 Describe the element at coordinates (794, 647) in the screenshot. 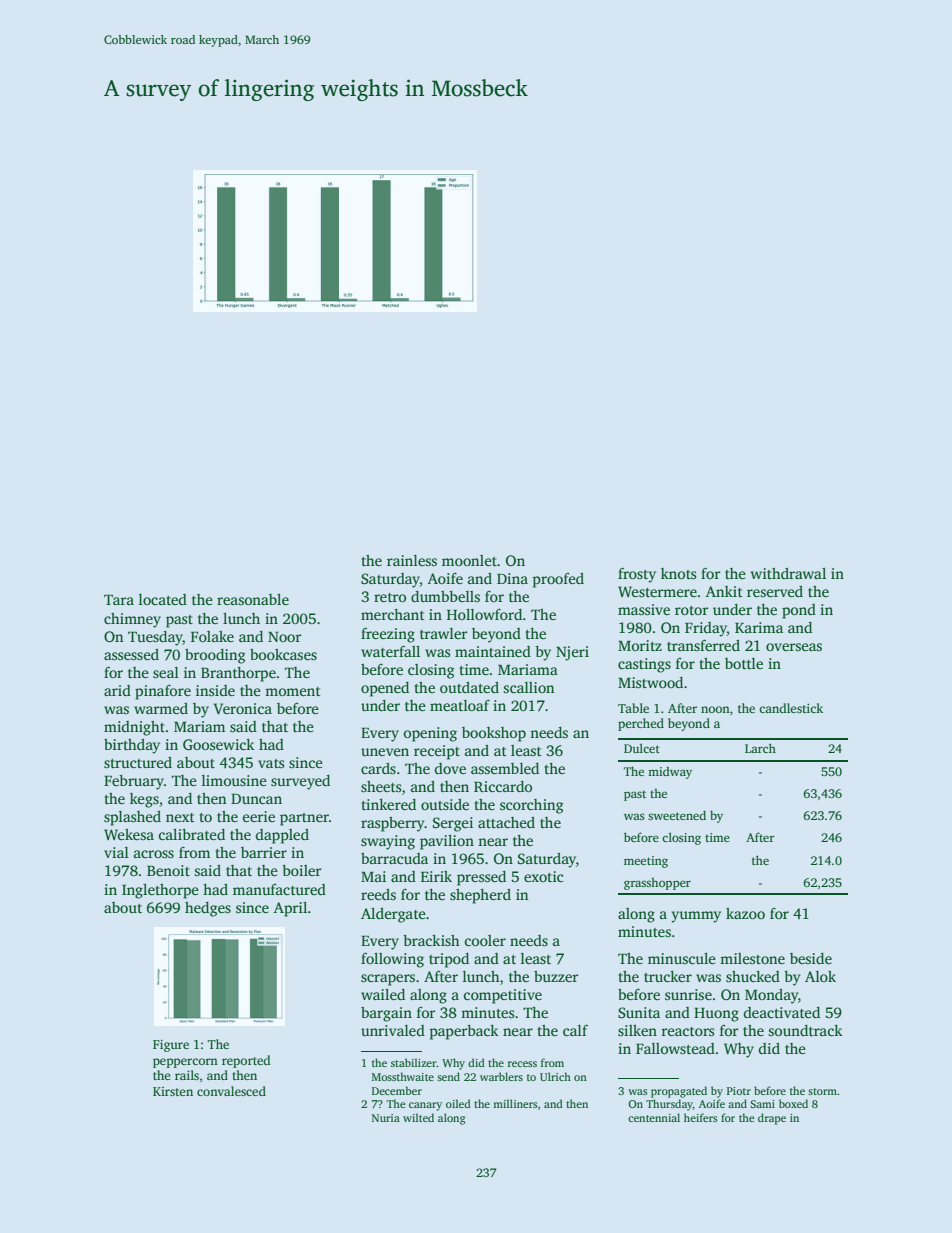

I see `overseas` at that location.
